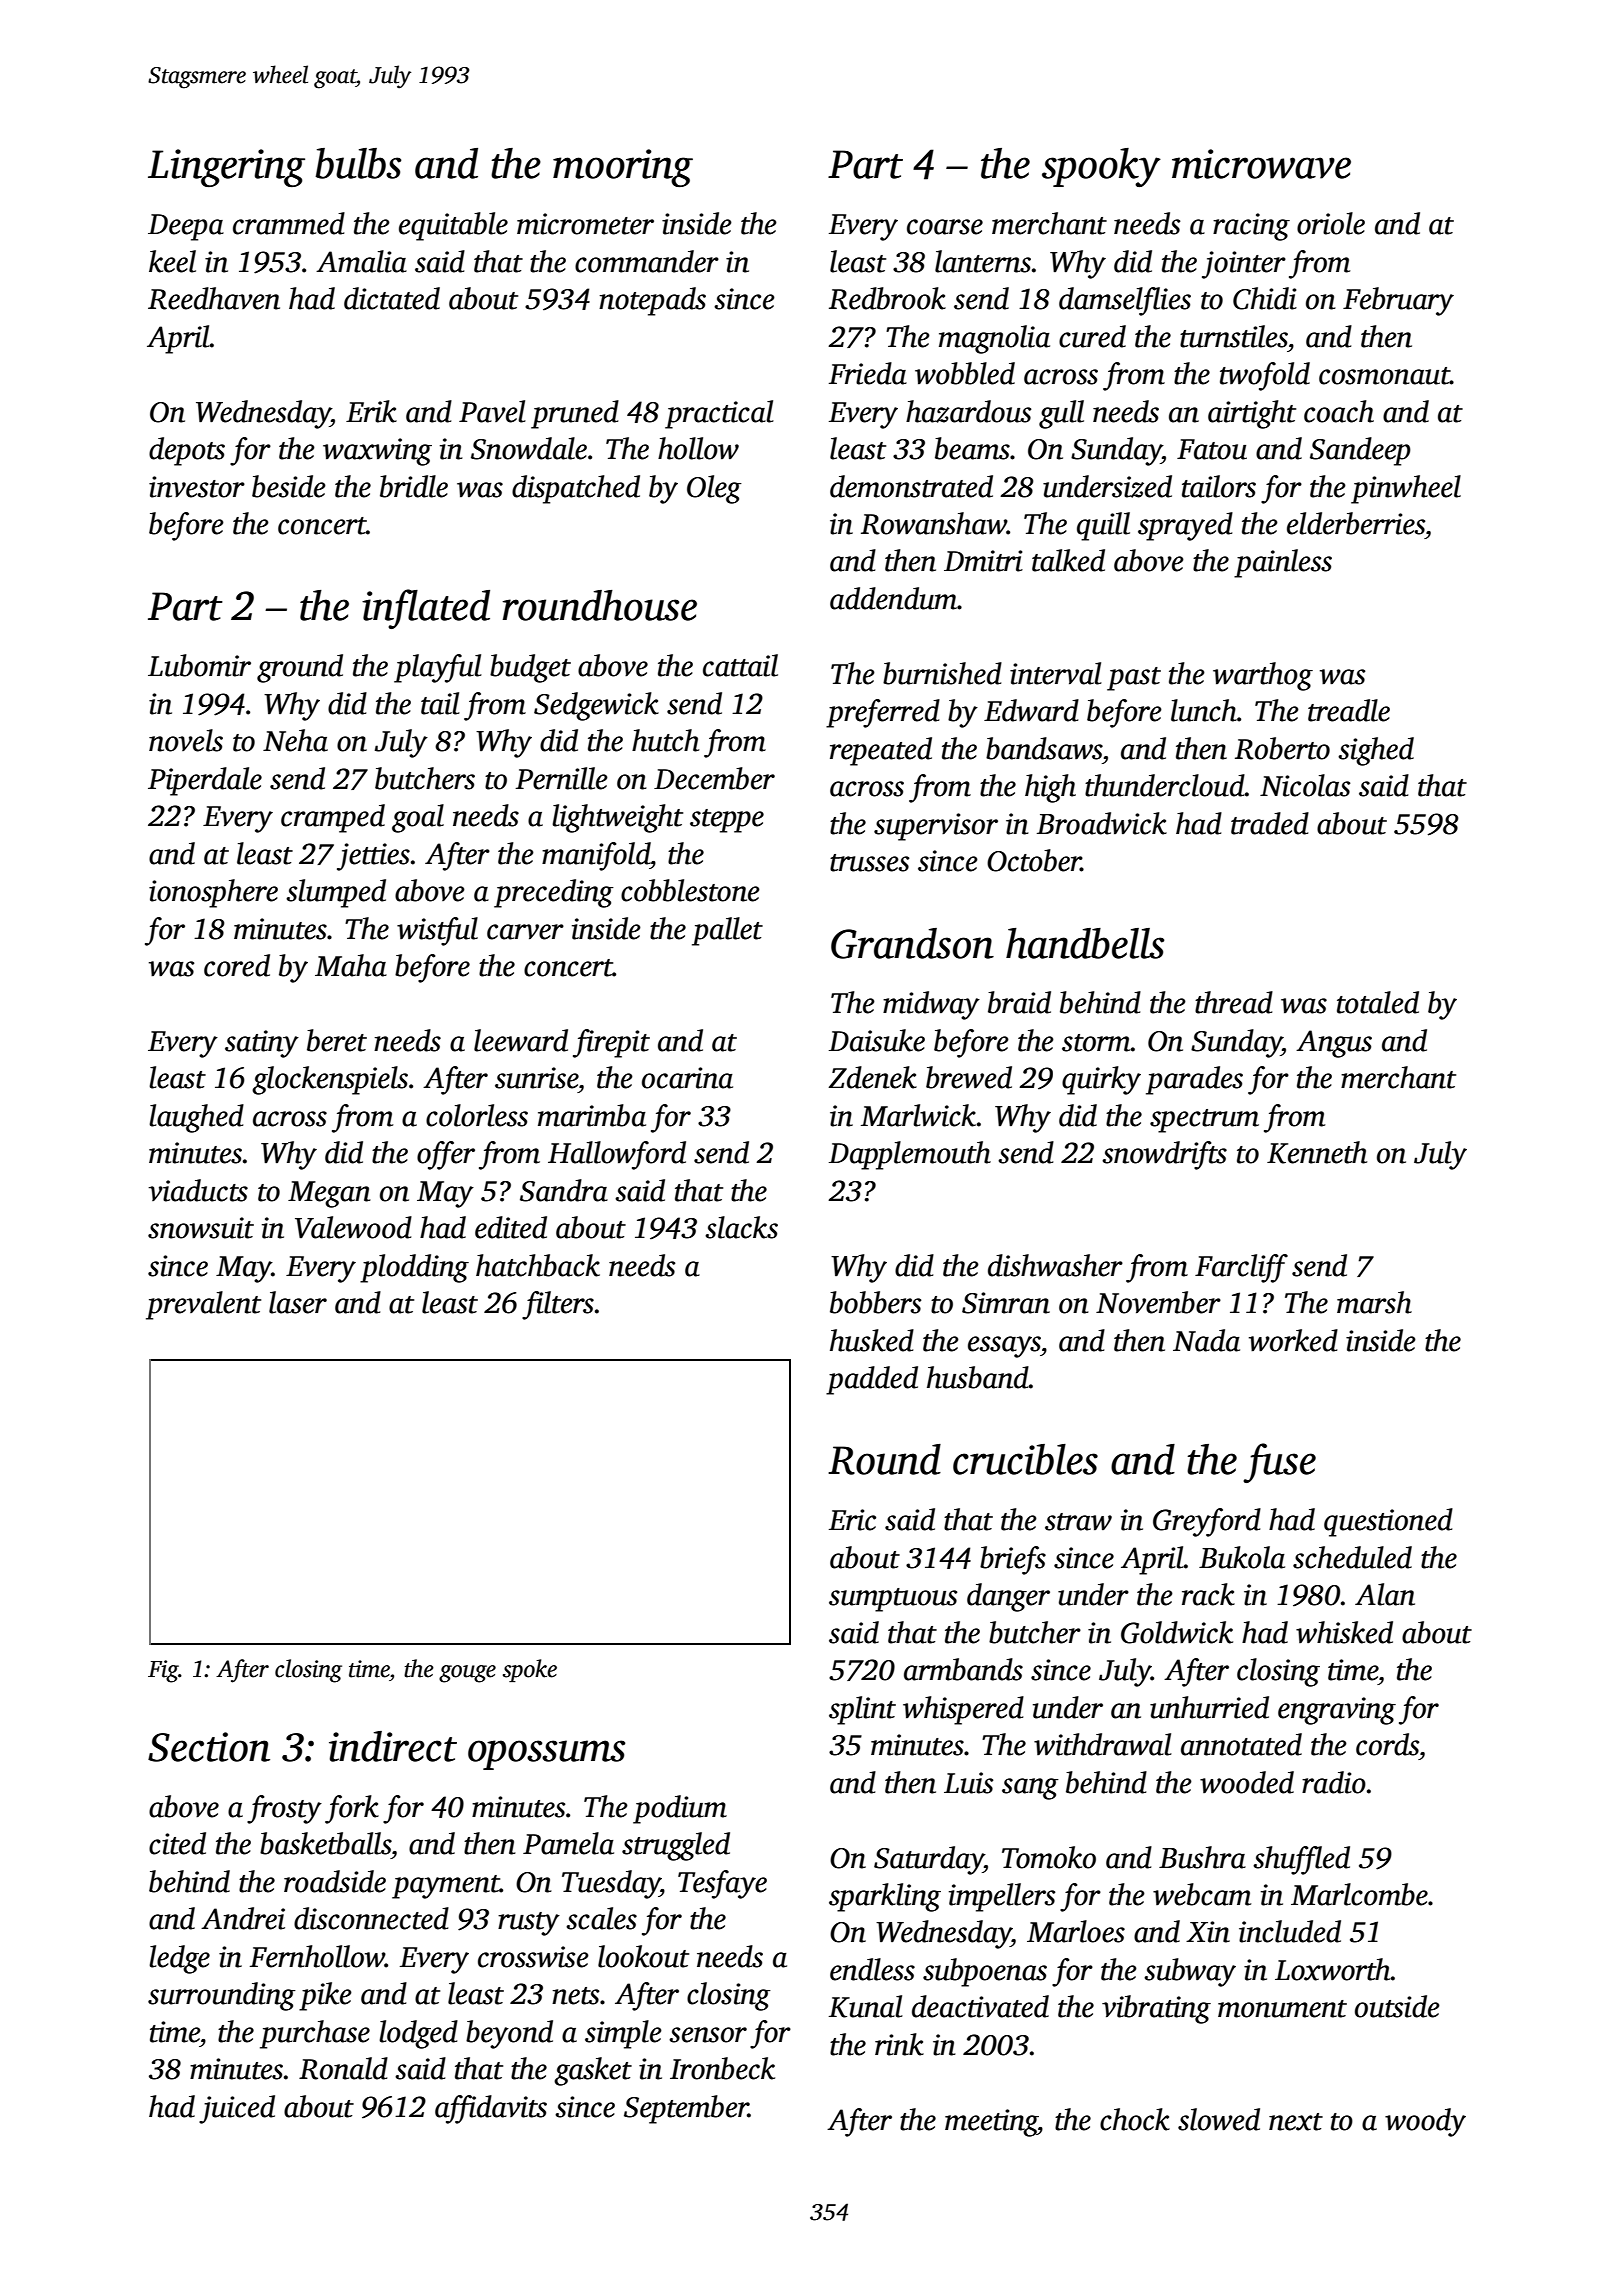 The image size is (1620, 2292). I want to click on laser, so click(298, 1302).
